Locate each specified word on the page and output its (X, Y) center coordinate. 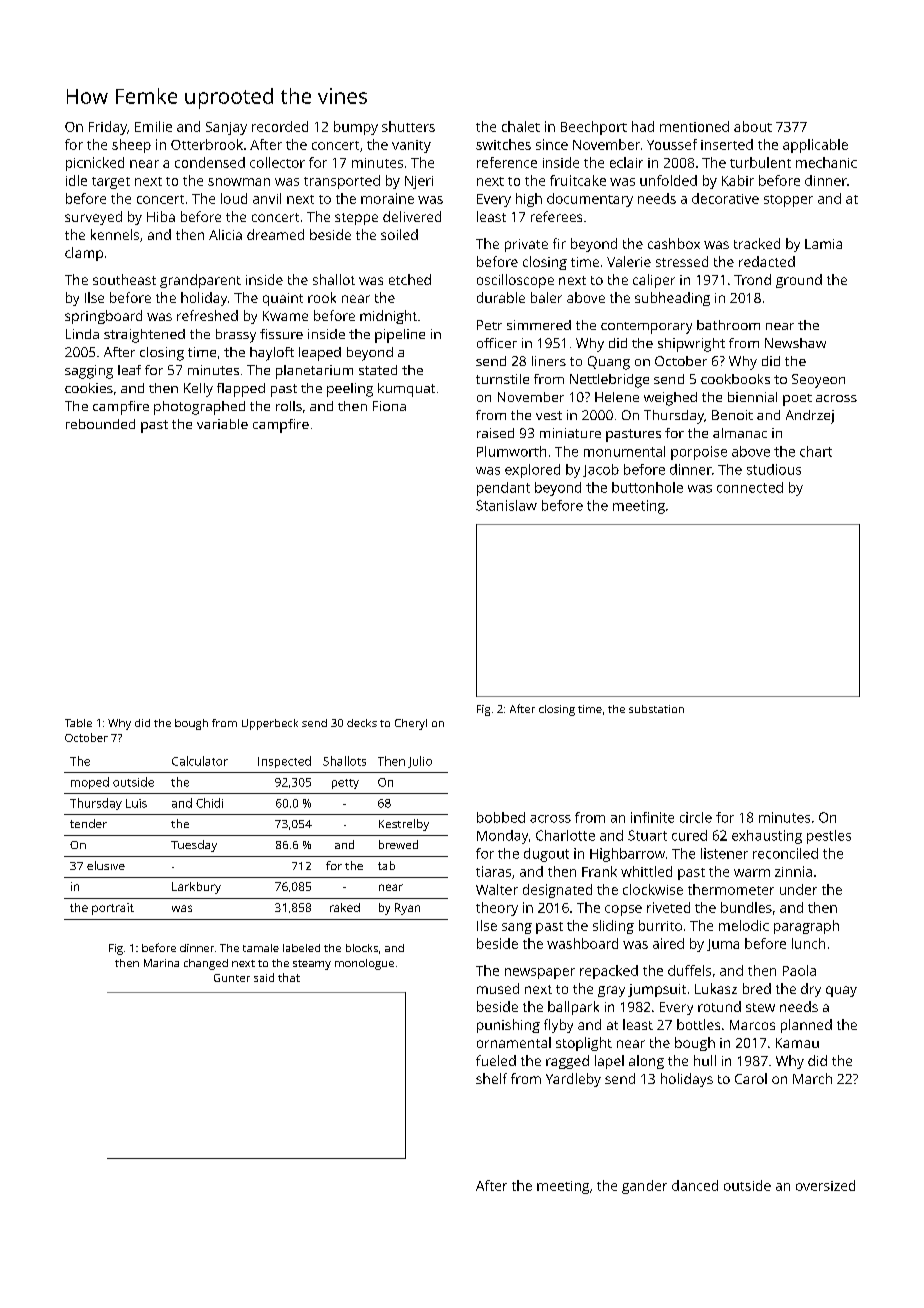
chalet (521, 126)
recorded (280, 126)
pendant (503, 489)
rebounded (100, 424)
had (643, 126)
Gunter (232, 978)
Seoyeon (818, 381)
